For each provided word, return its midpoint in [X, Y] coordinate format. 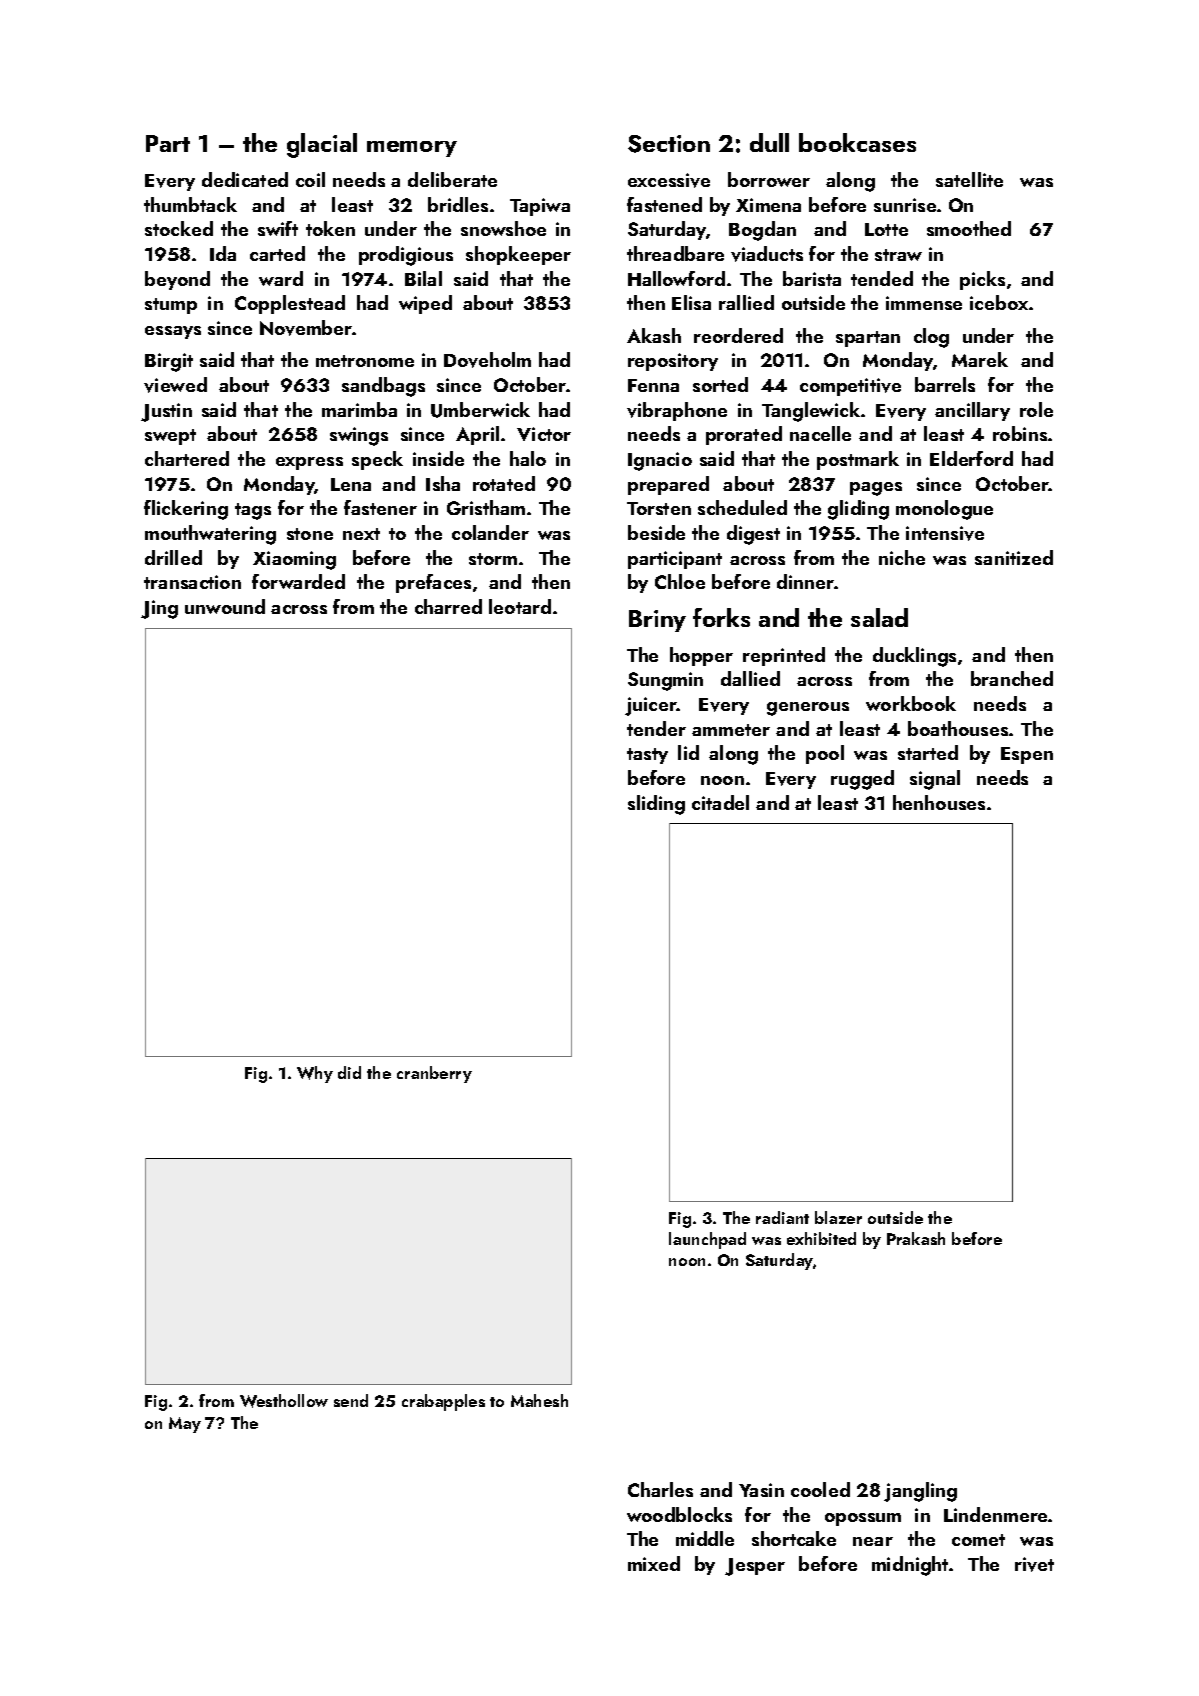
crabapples [443, 1402]
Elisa [691, 302]
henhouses [939, 802]
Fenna [653, 385]
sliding [656, 805]
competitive [850, 387]
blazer [838, 1217]
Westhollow [284, 1401]
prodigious [406, 256]
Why [315, 1074]
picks [982, 280]
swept [170, 437]
